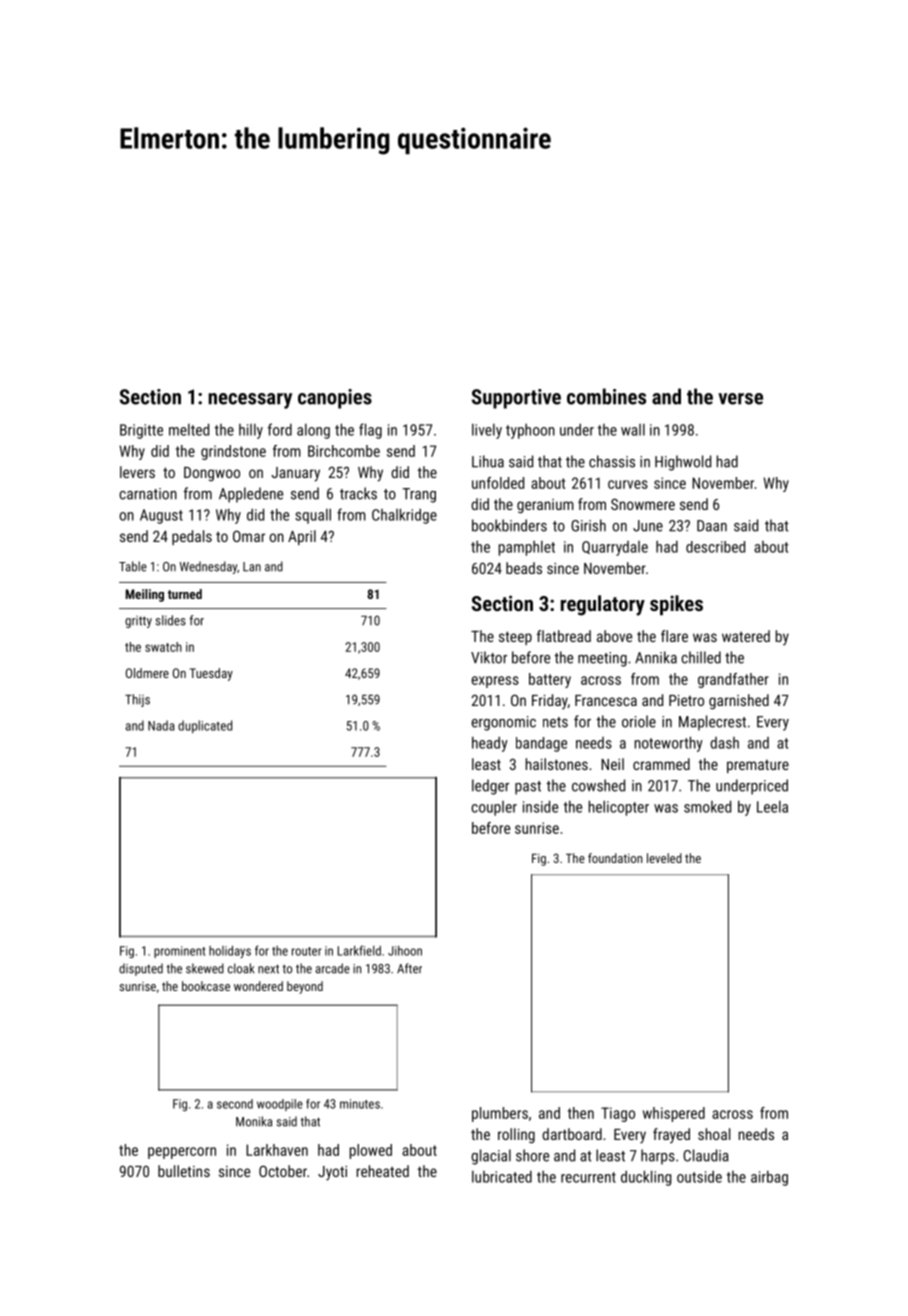  Describe the element at coordinates (332, 1173) in the page. I see `Jyoti` at that location.
